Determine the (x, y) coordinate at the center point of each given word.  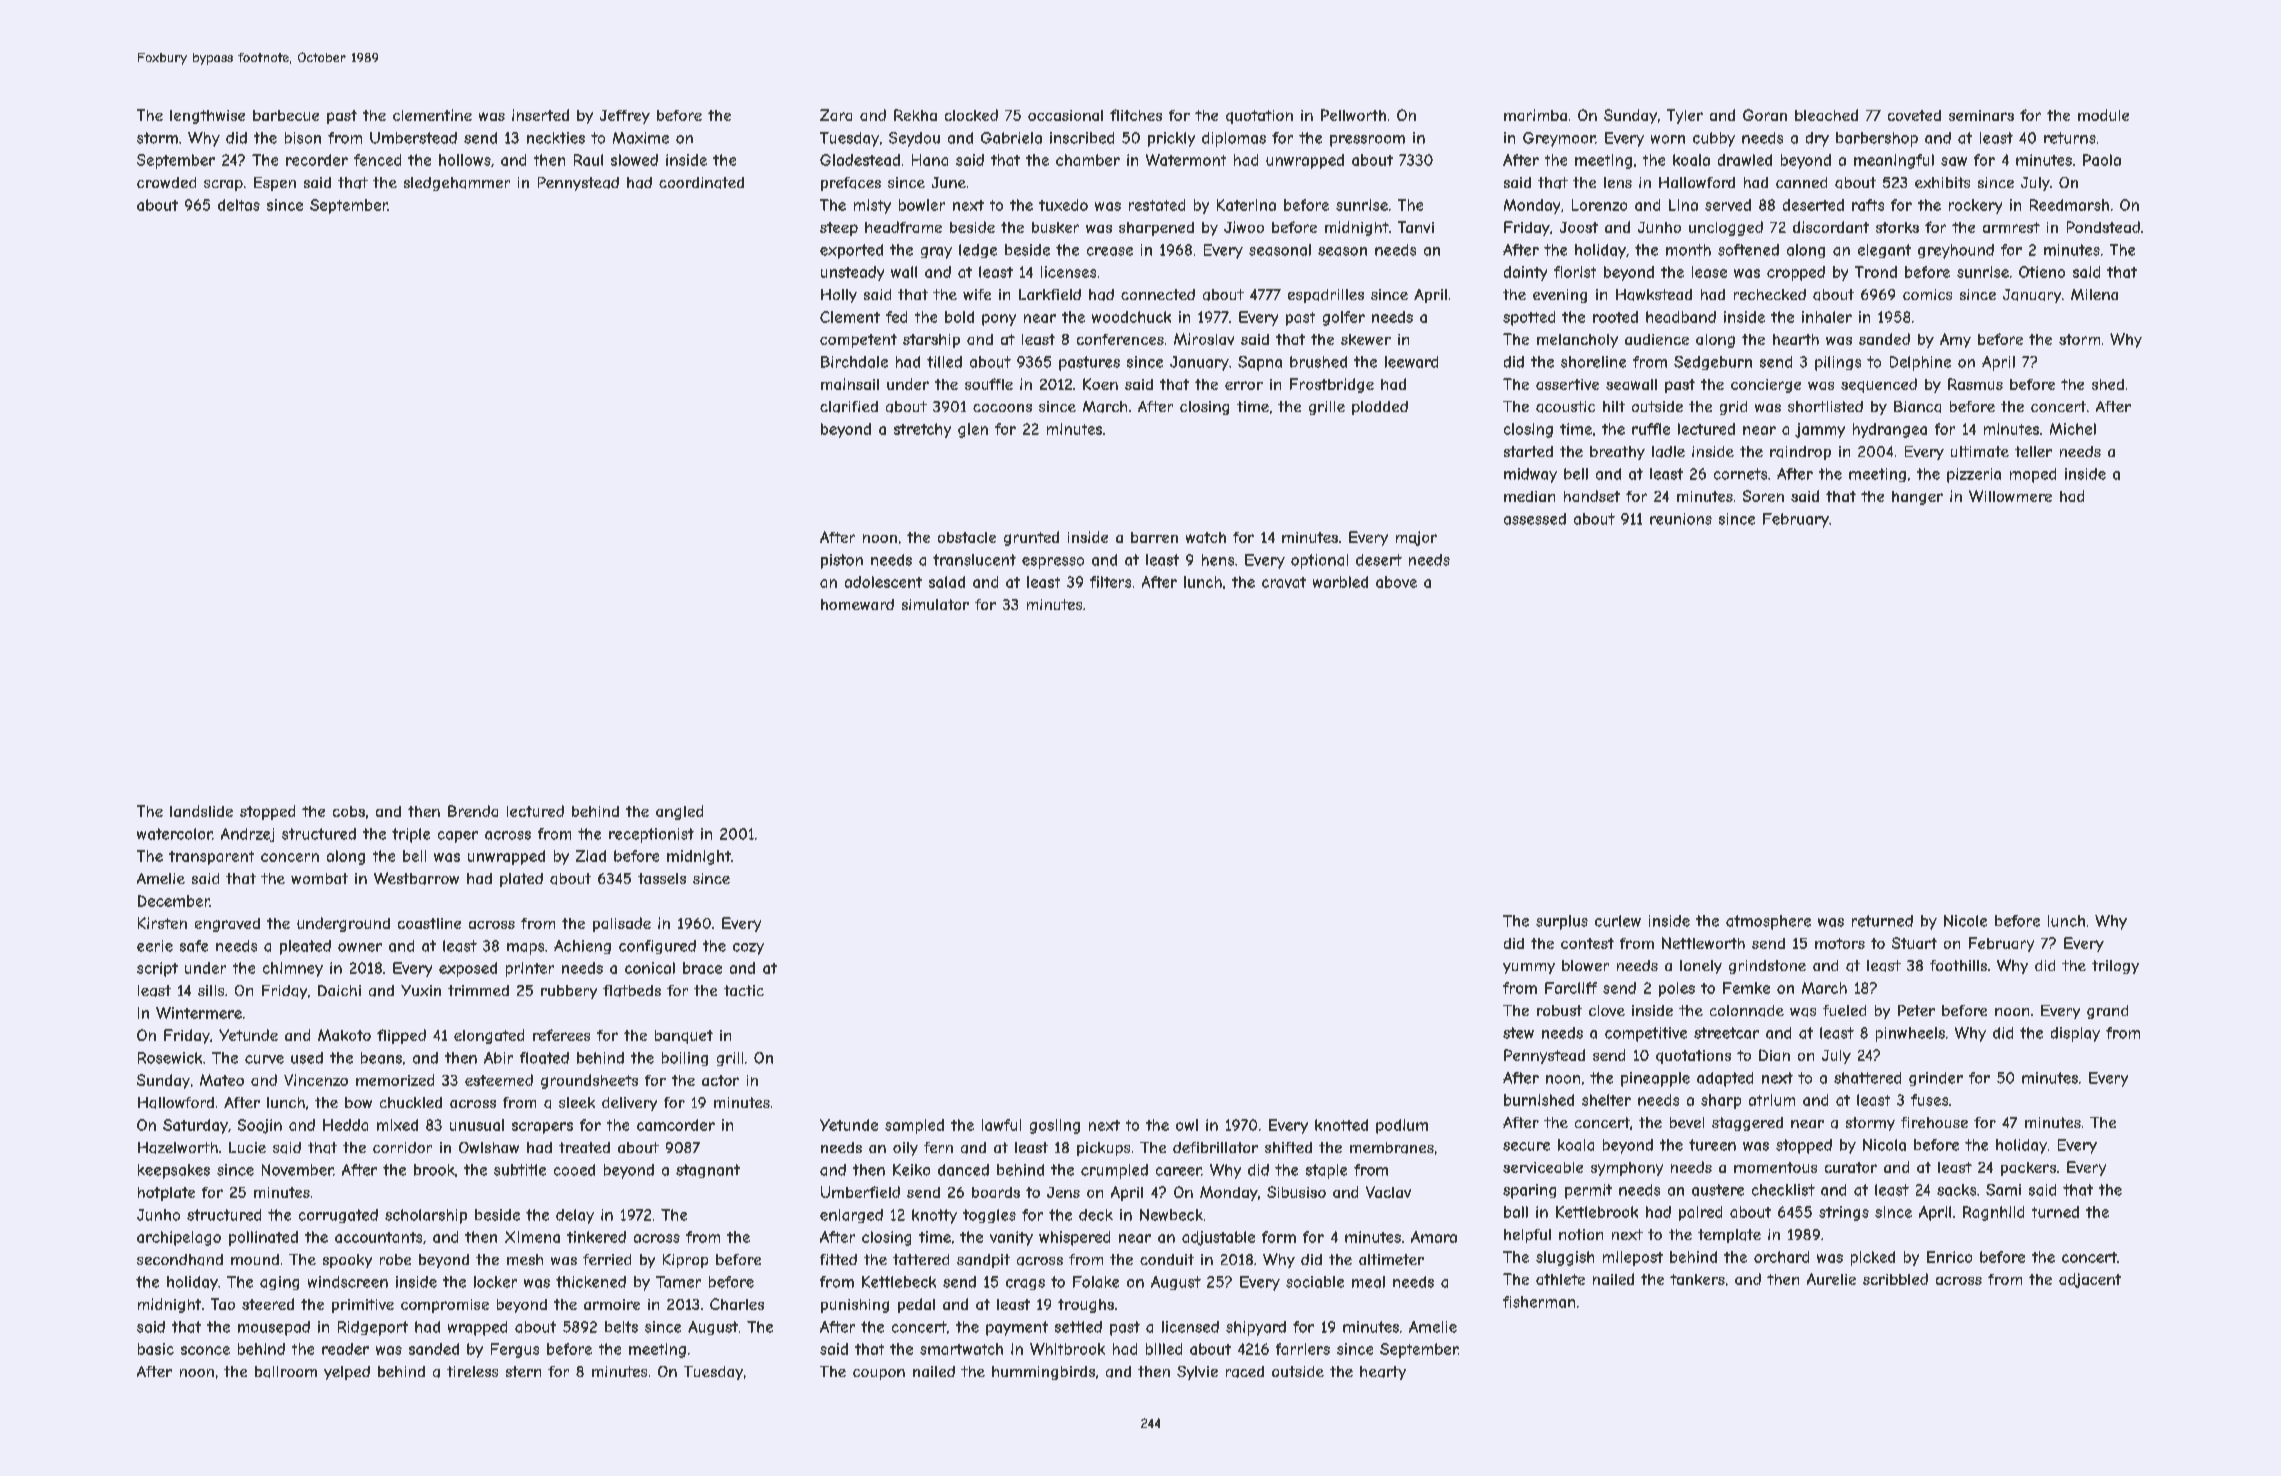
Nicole (1965, 921)
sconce (205, 1350)
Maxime (641, 138)
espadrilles (1326, 296)
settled (1078, 1327)
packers (2028, 1169)
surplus (1562, 922)
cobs (349, 811)
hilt (1614, 406)
